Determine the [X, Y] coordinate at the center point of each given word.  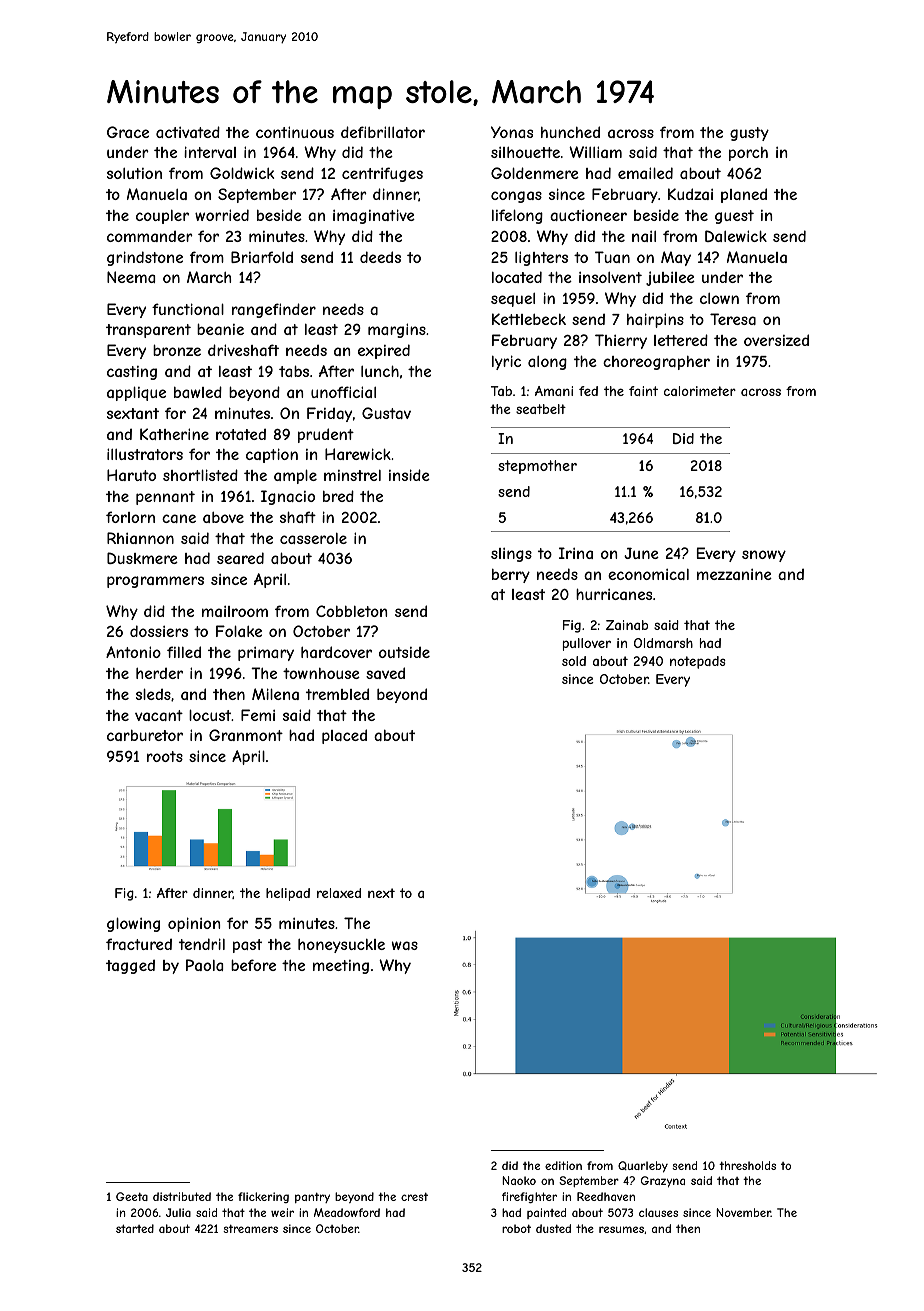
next [381, 893]
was [405, 945]
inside [409, 475]
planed [744, 195]
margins [397, 330]
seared [240, 558]
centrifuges [382, 174]
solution [134, 173]
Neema [131, 277]
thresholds [747, 1165]
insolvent [610, 277]
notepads [698, 662]
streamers [250, 1229]
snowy [764, 556]
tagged [130, 967]
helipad [288, 894]
